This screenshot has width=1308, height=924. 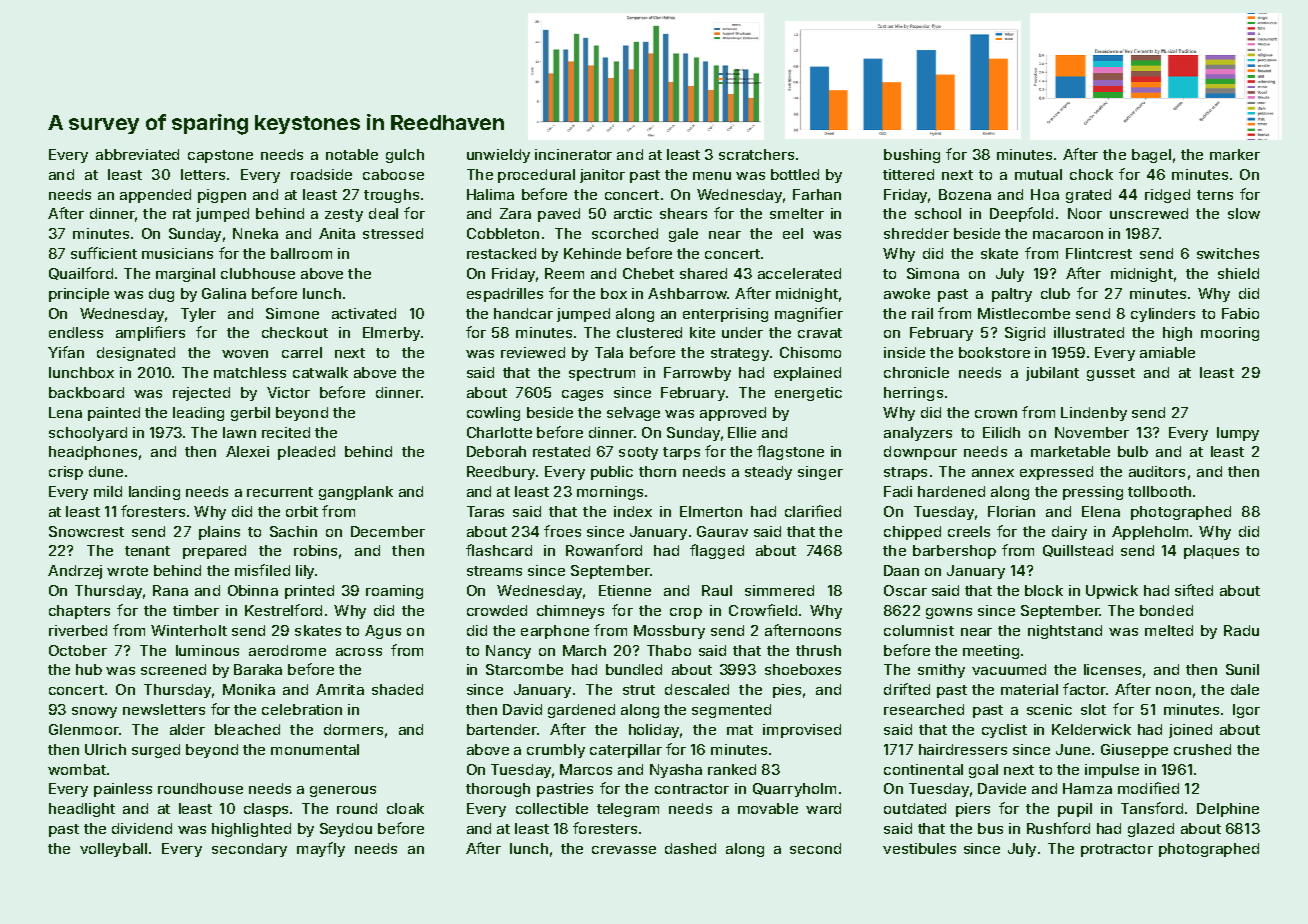 I want to click on Thabo, so click(x=669, y=650).
